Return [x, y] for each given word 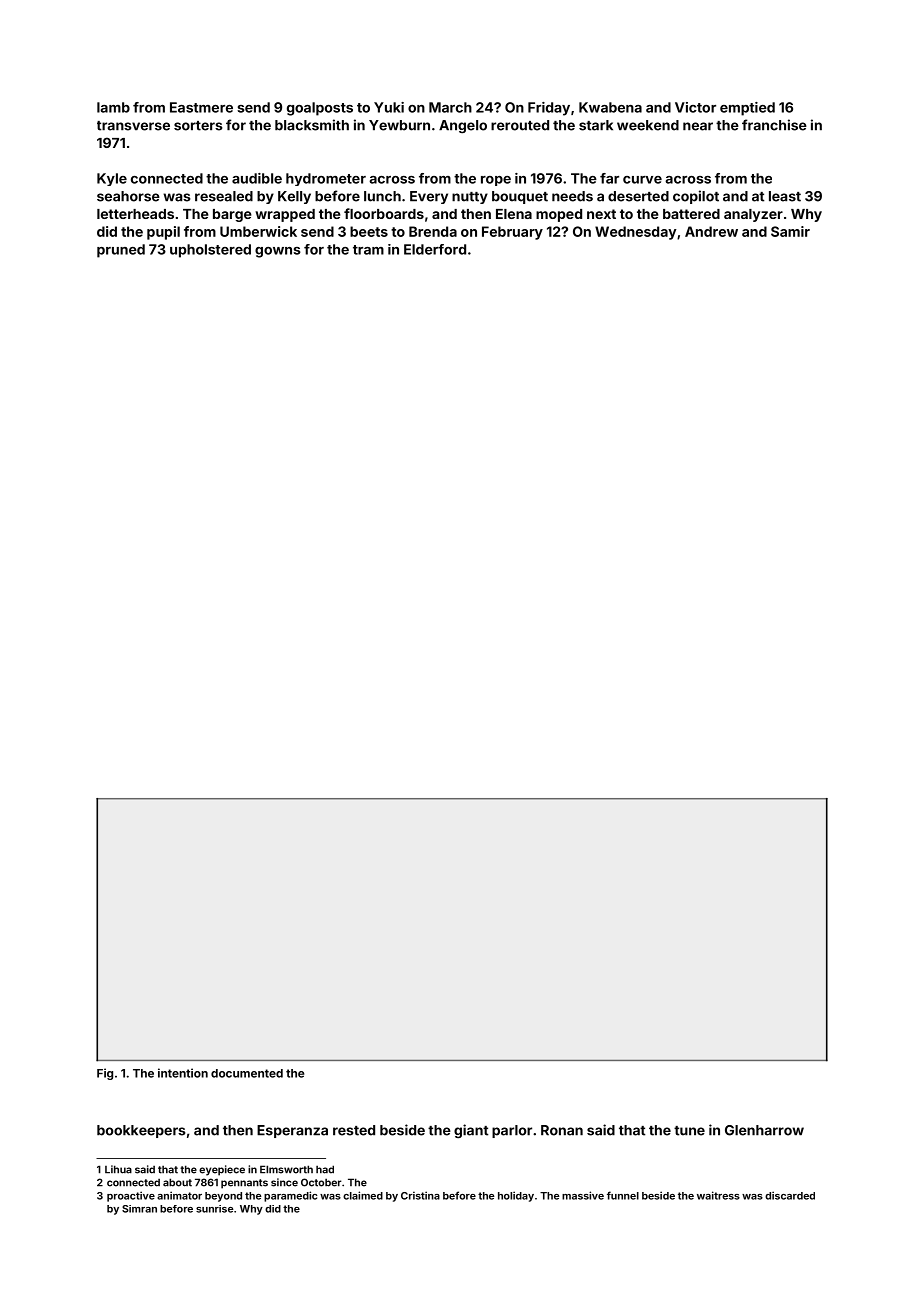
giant [471, 1131]
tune [689, 1131]
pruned [121, 251]
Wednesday [635, 233]
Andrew [711, 231]
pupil [163, 233]
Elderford [435, 249]
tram [368, 250]
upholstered [210, 251]
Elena [514, 214]
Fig [105, 1074]
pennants [244, 1184]
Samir [790, 231]
